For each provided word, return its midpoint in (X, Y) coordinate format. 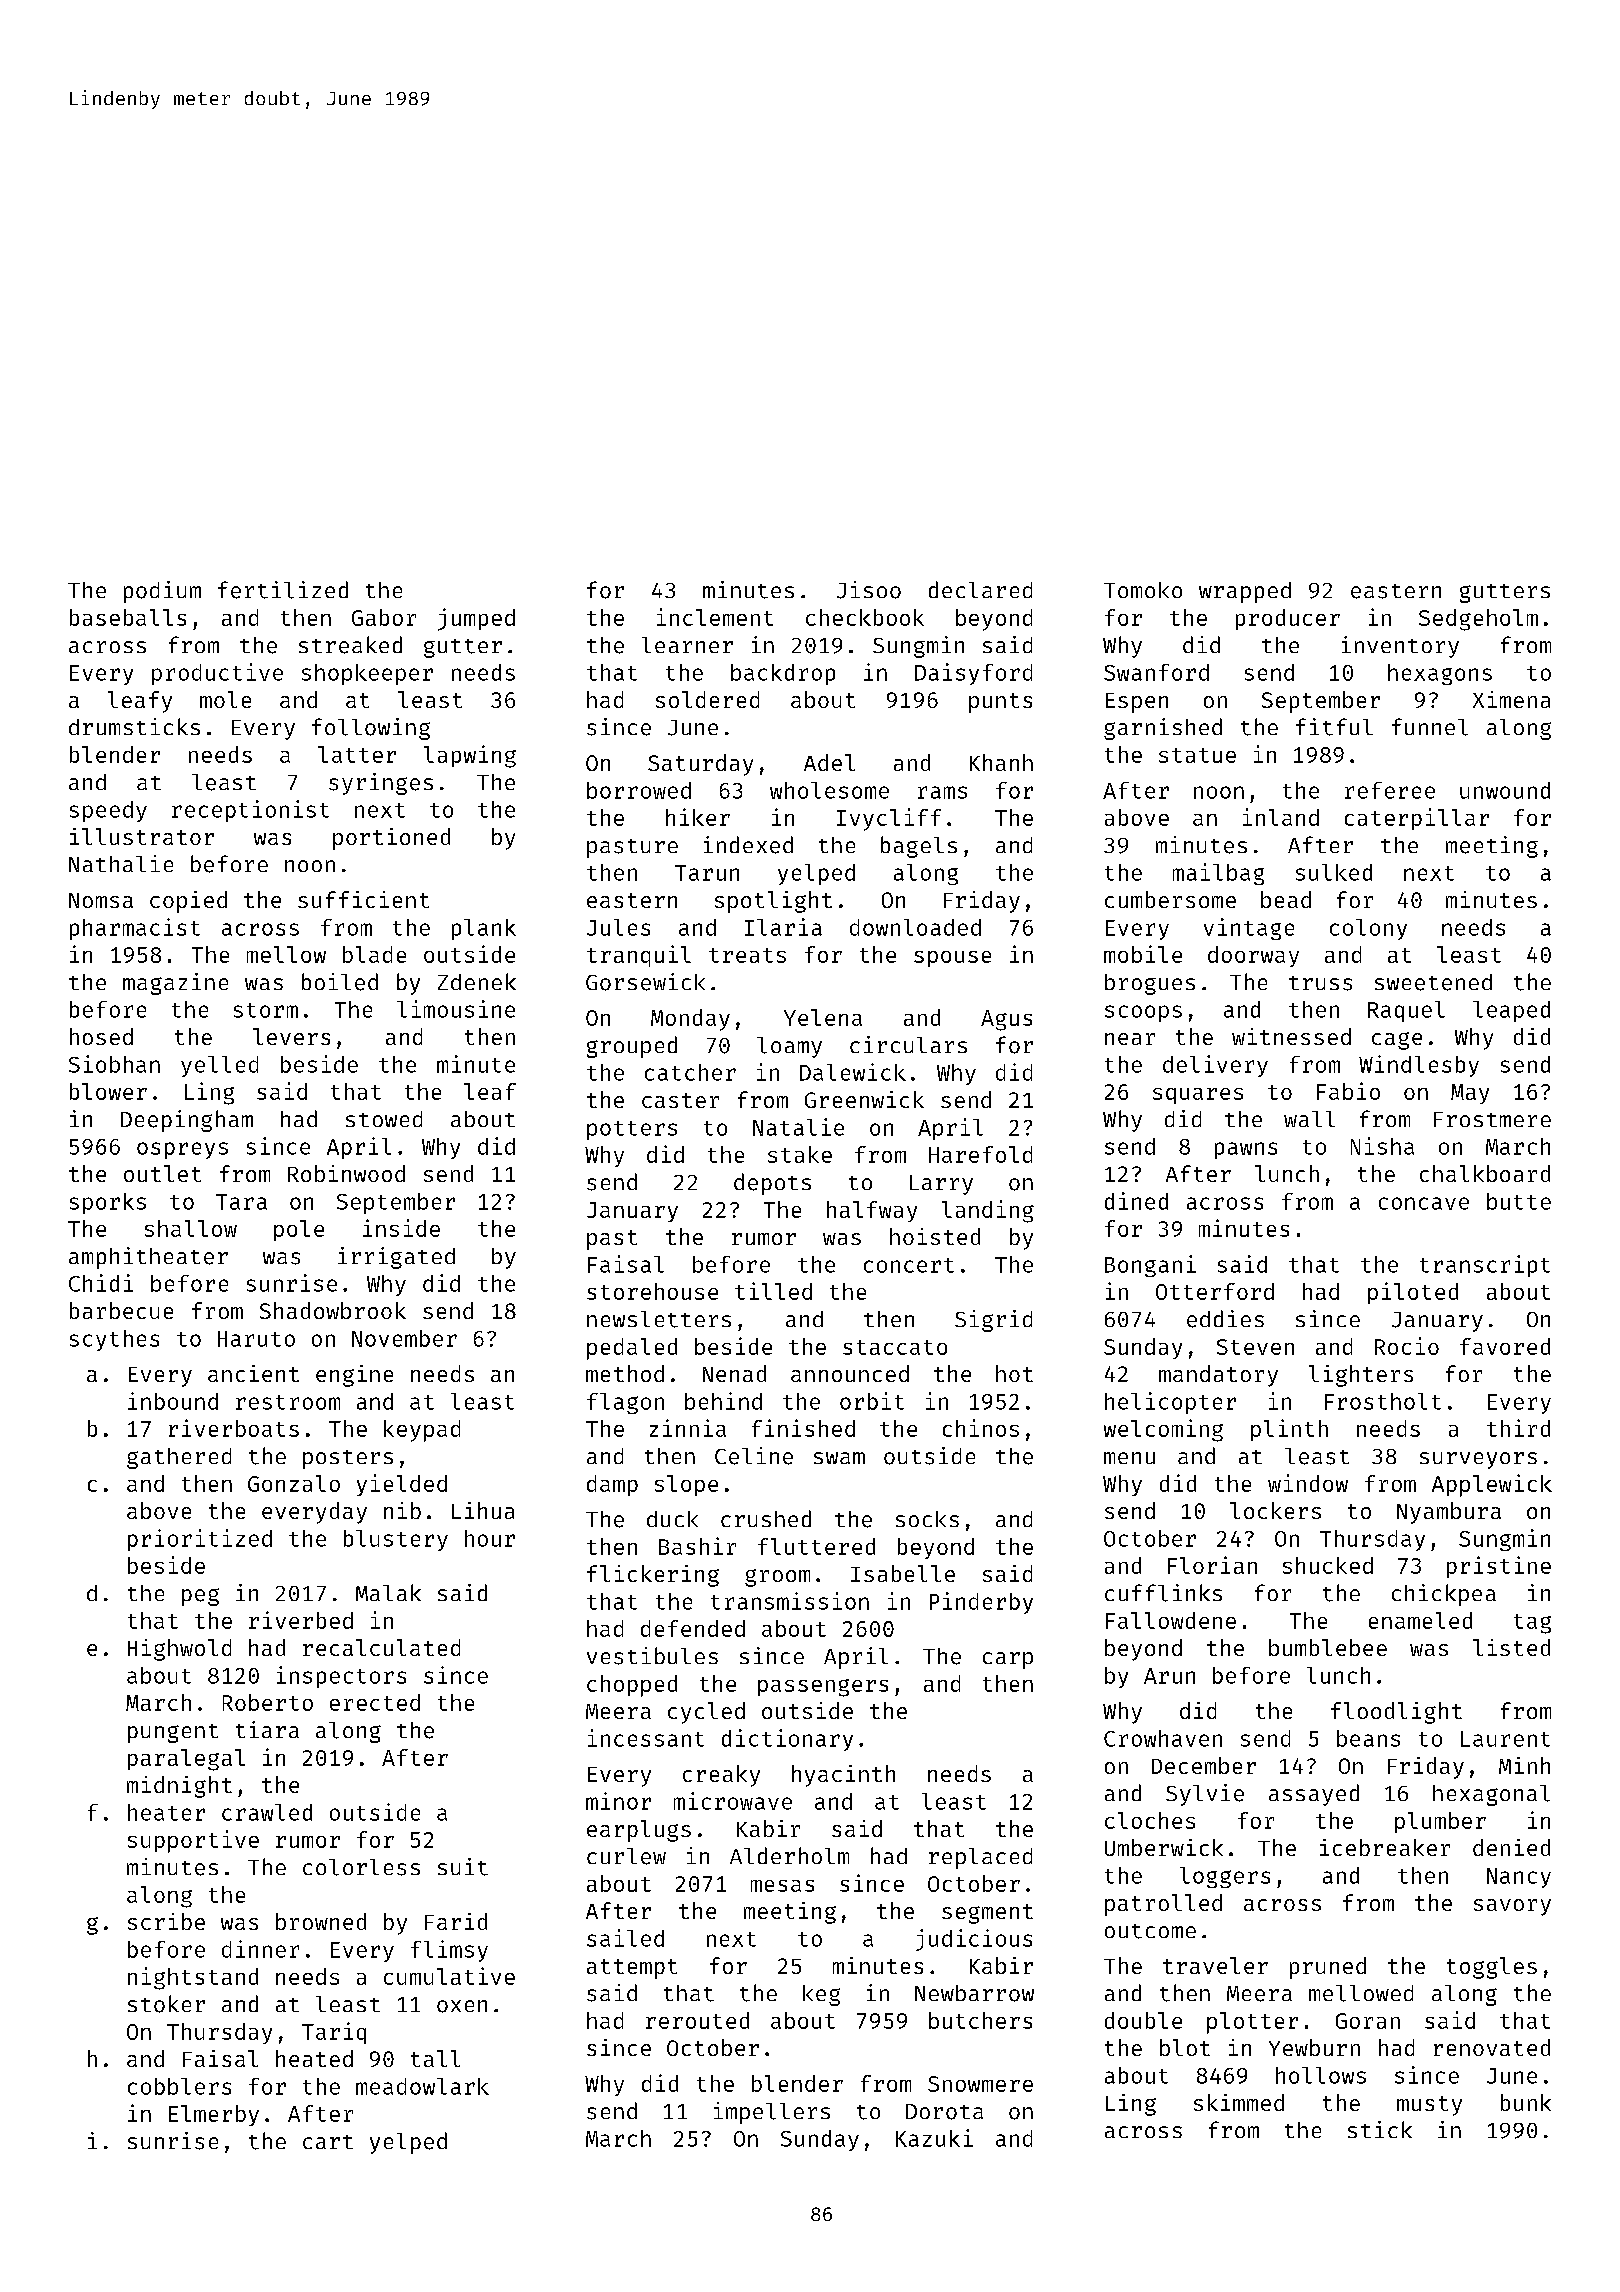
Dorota (944, 2112)
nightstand (193, 1978)
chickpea (1444, 1595)
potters (632, 1130)
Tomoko (1143, 590)
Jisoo (869, 590)
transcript (1485, 1266)
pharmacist (135, 929)
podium (162, 592)
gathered (179, 1458)
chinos (981, 1428)
